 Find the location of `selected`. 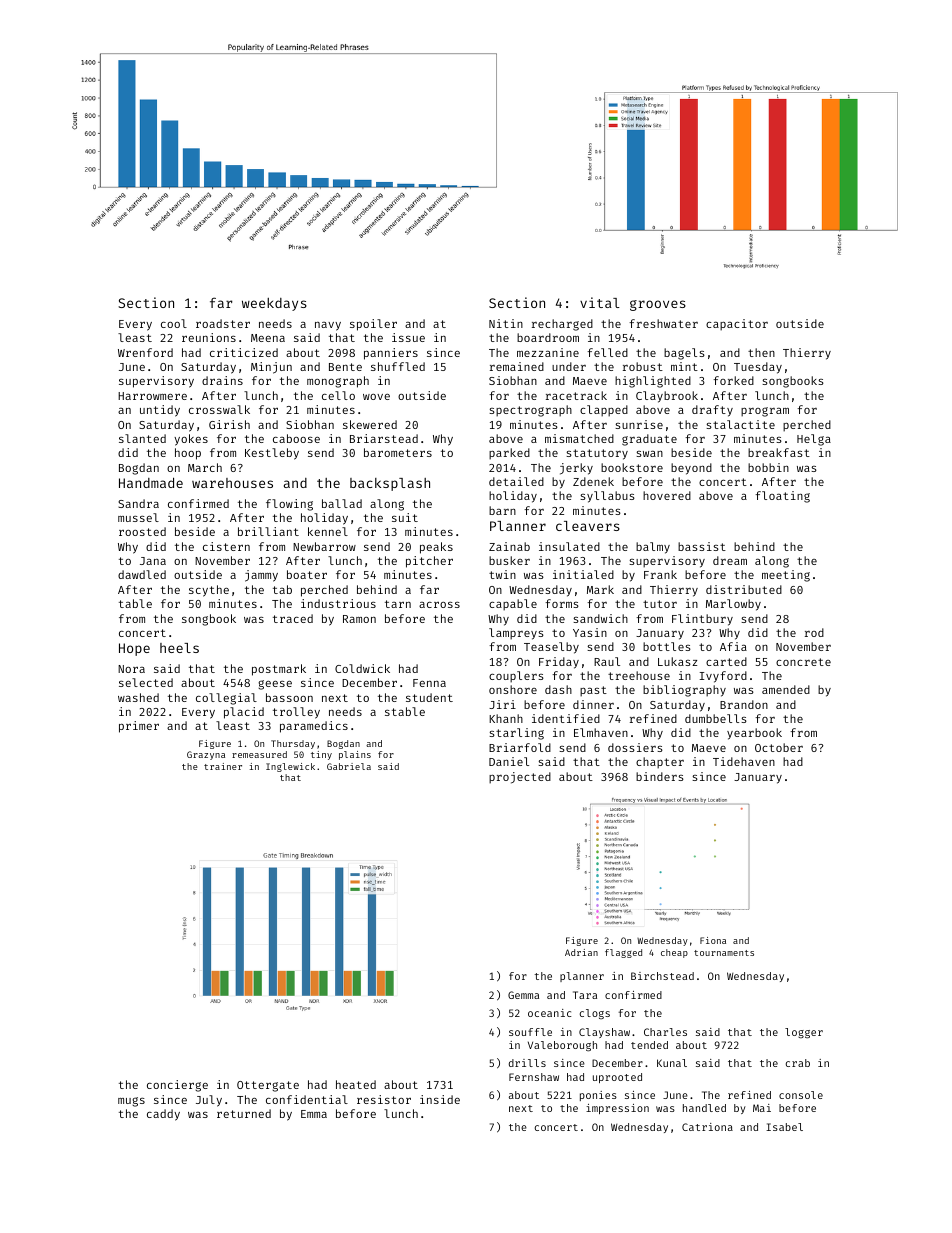

selected is located at coordinates (146, 682).
